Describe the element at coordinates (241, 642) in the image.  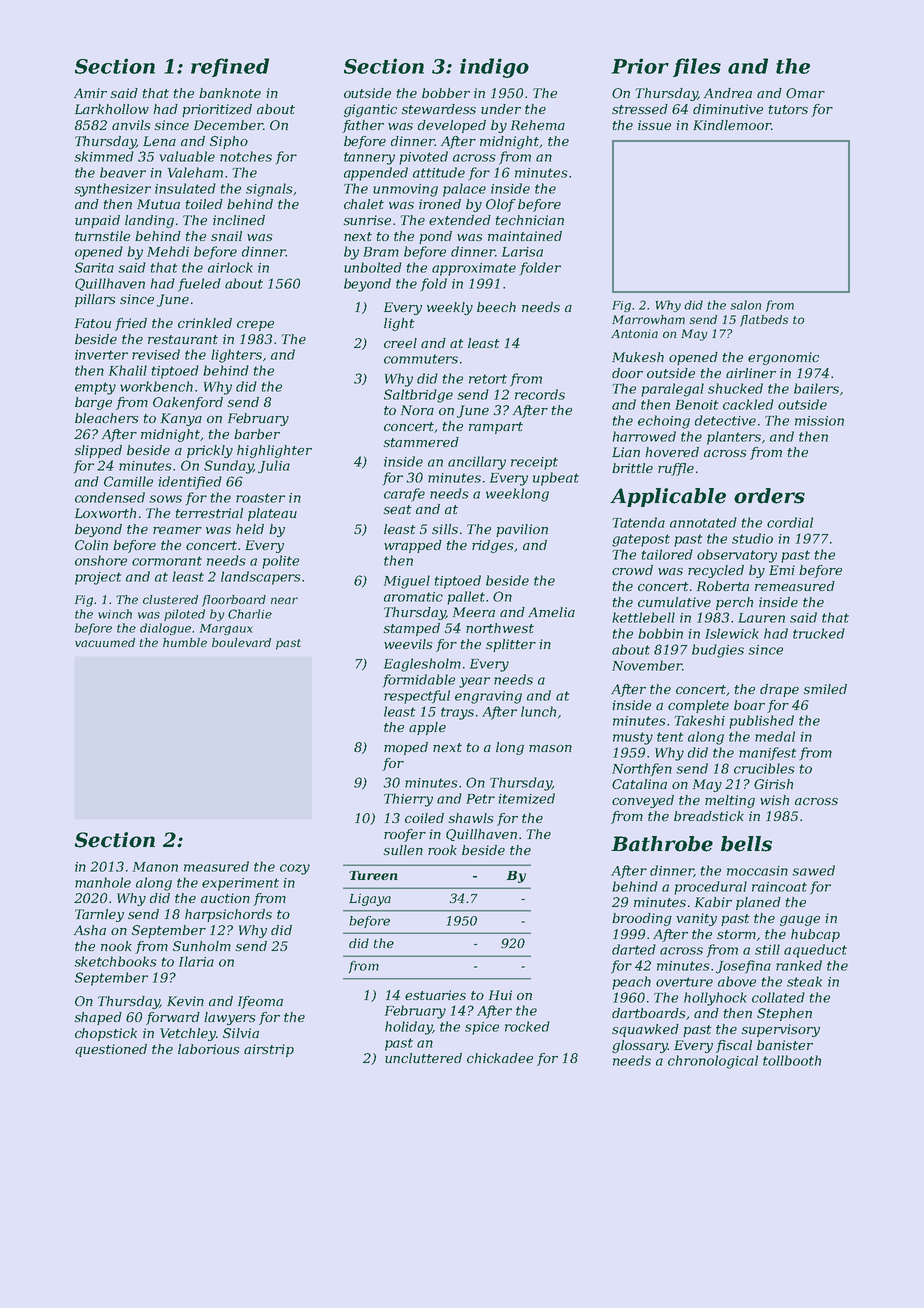
I see `boulevard` at that location.
